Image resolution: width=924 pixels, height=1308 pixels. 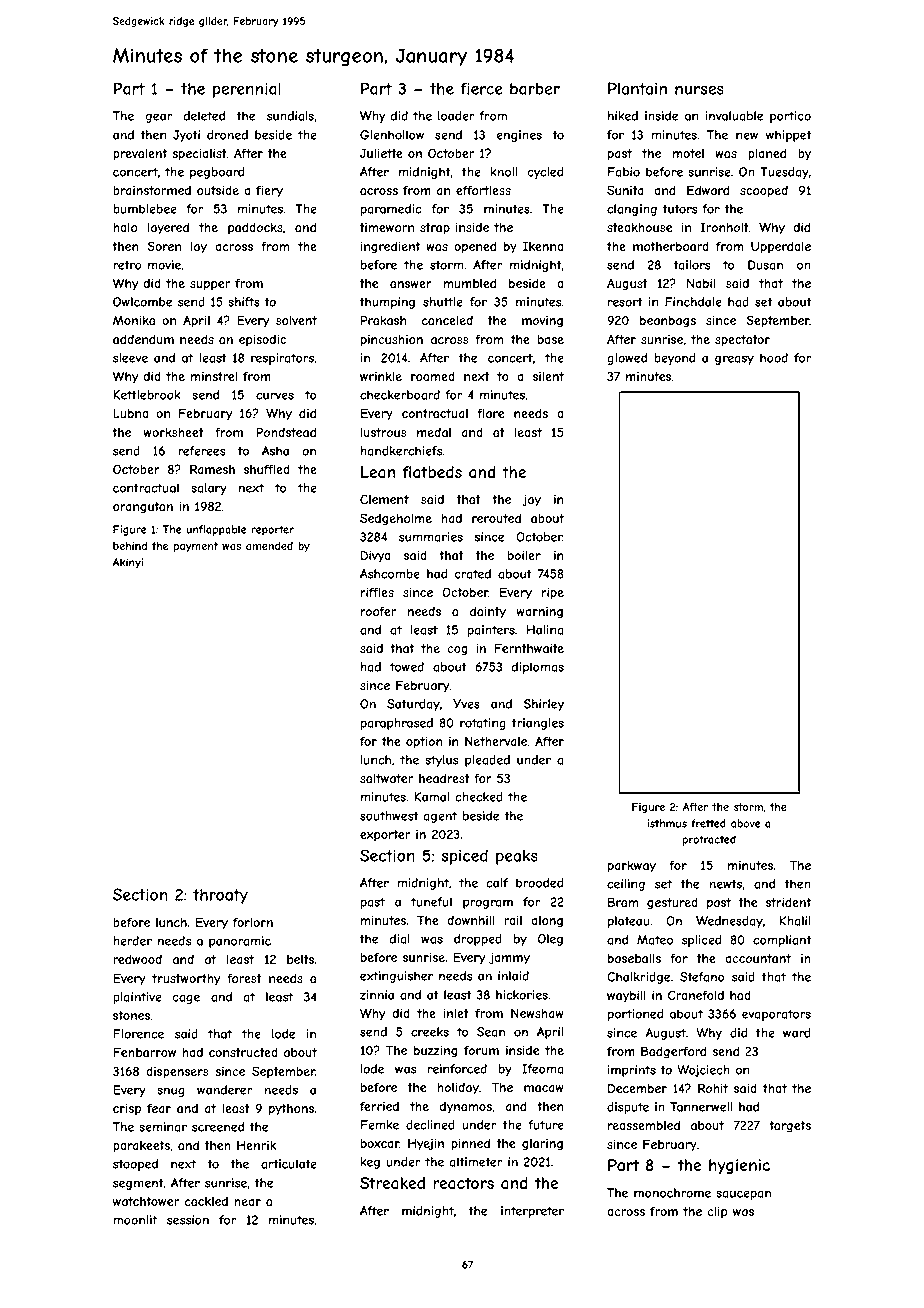 What do you see at coordinates (535, 88) in the screenshot?
I see `barber` at bounding box center [535, 88].
